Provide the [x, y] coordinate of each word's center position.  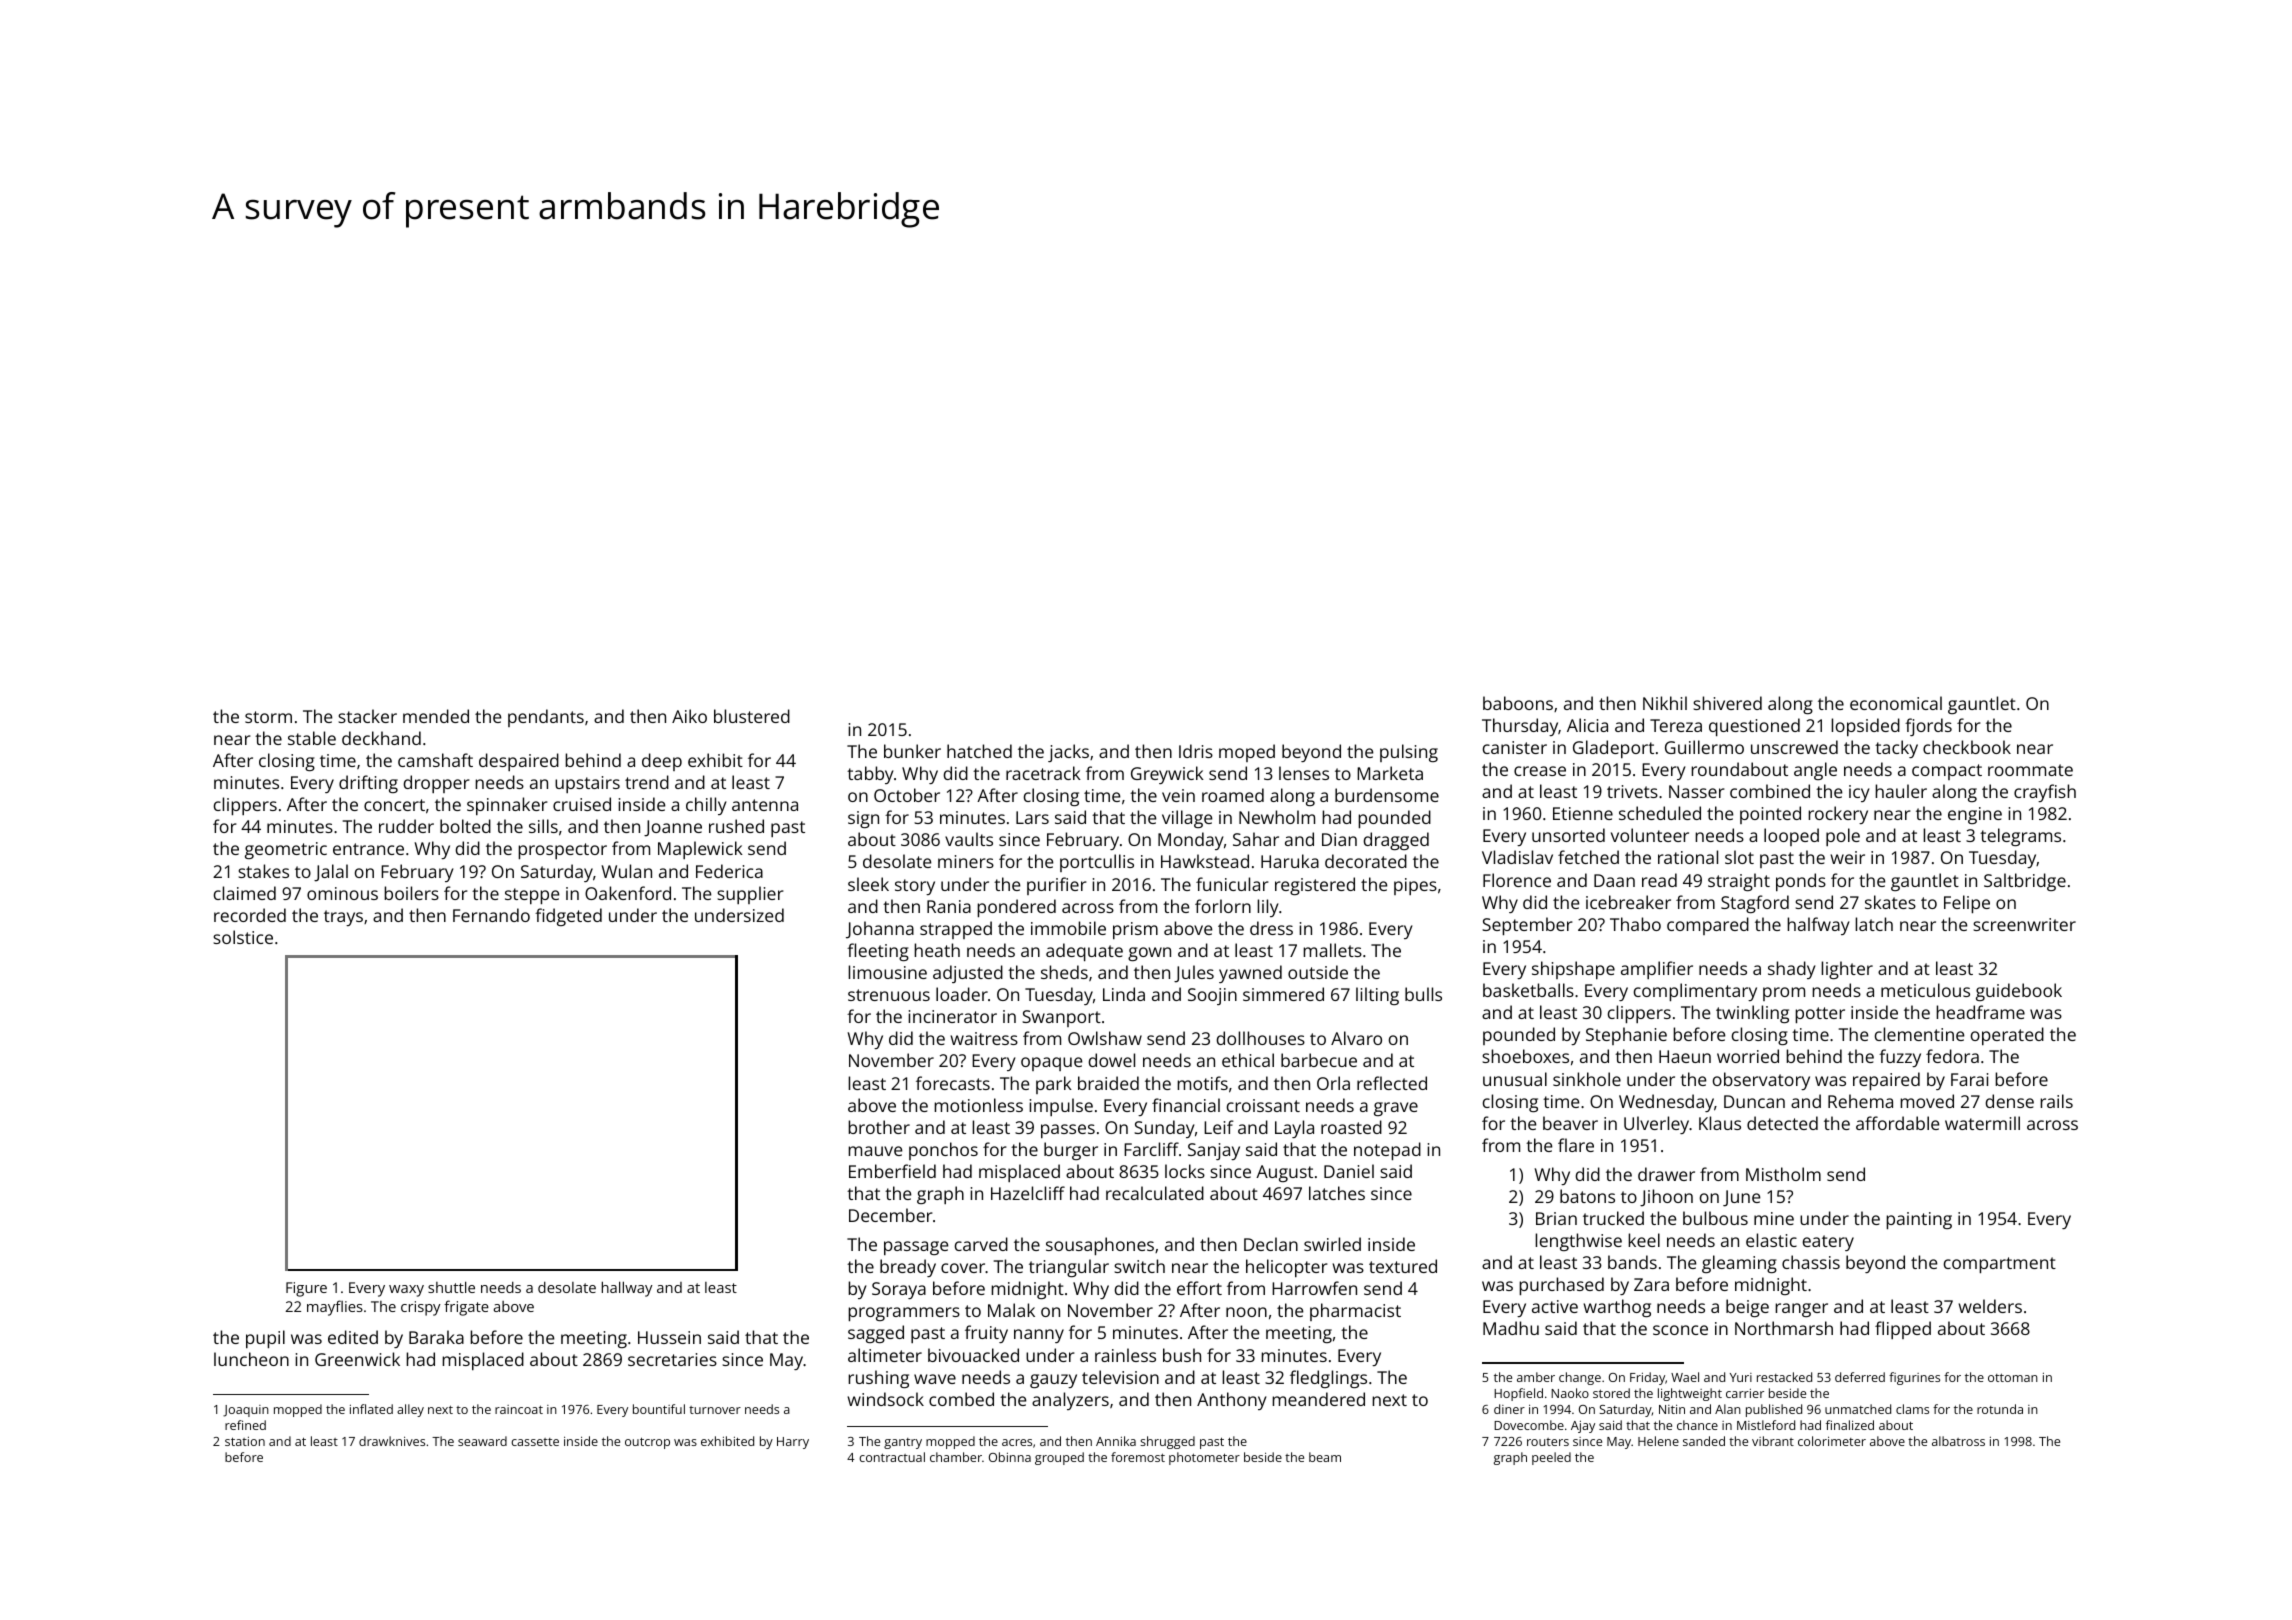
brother [879, 1127]
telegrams [2020, 837]
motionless [978, 1105]
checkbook [1967, 747]
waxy [406, 1291]
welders [1990, 1306]
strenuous [889, 995]
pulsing [1409, 753]
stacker [367, 716]
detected [1782, 1123]
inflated [371, 1409]
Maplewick [700, 850]
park [1054, 1085]
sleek [868, 884]
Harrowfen [1314, 1288]
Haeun [1685, 1056]
